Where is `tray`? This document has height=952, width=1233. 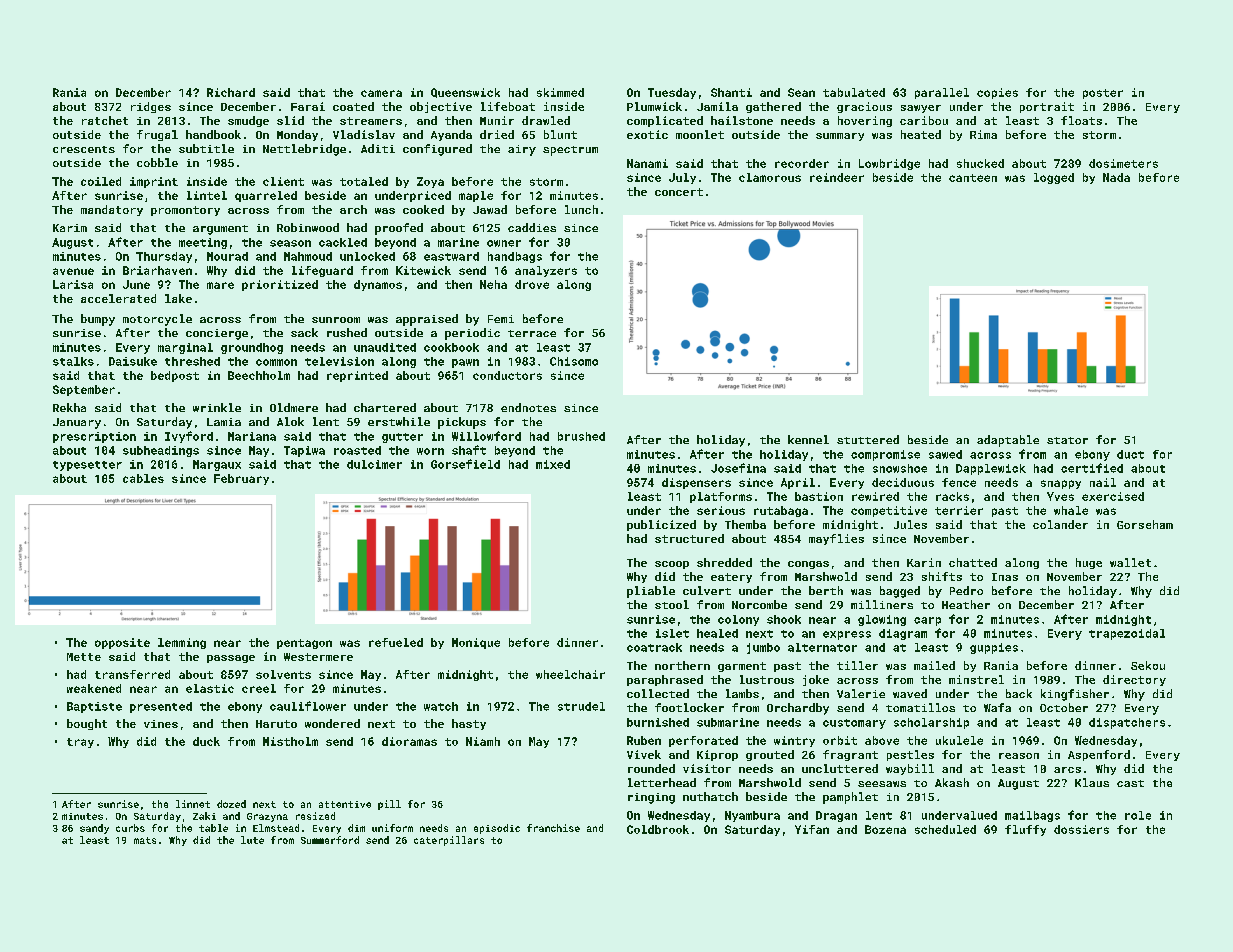 tray is located at coordinates (80, 743).
